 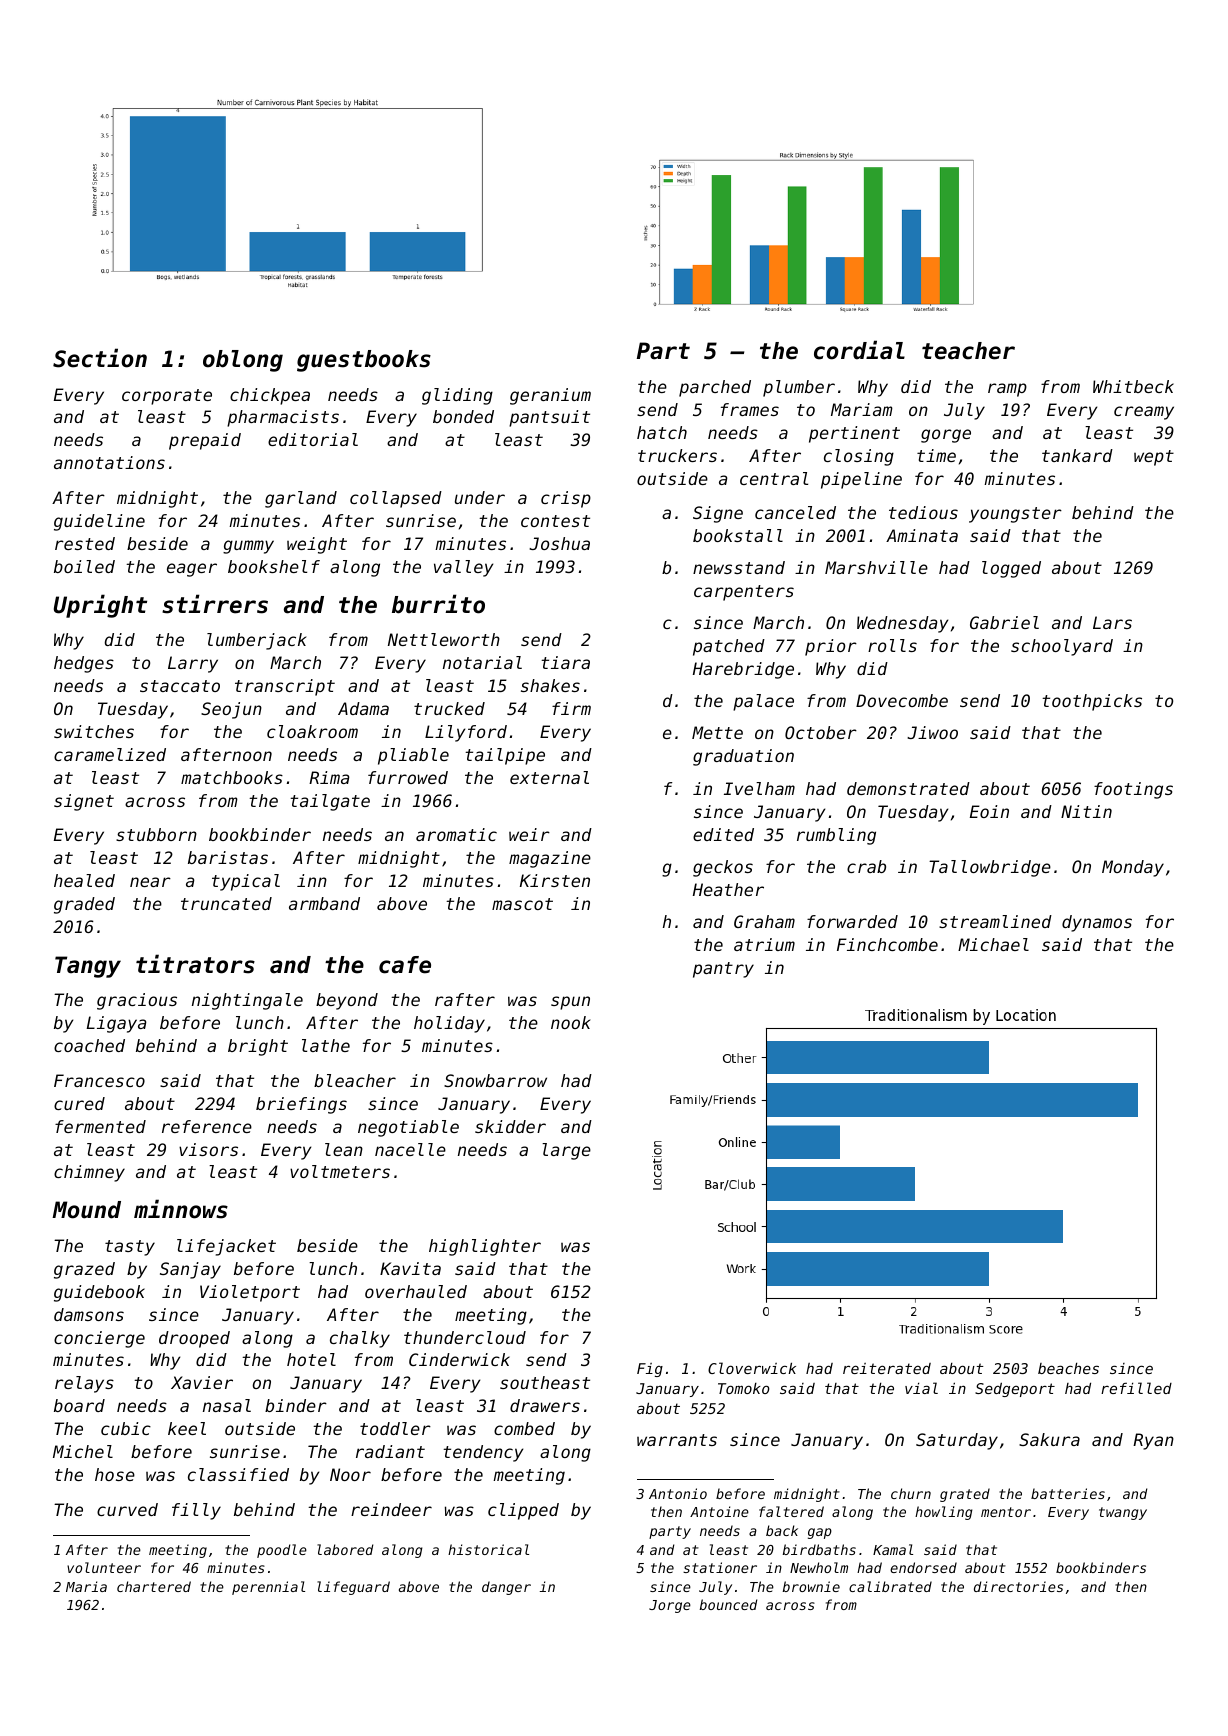 What do you see at coordinates (485, 1247) in the screenshot?
I see `highlighter` at bounding box center [485, 1247].
